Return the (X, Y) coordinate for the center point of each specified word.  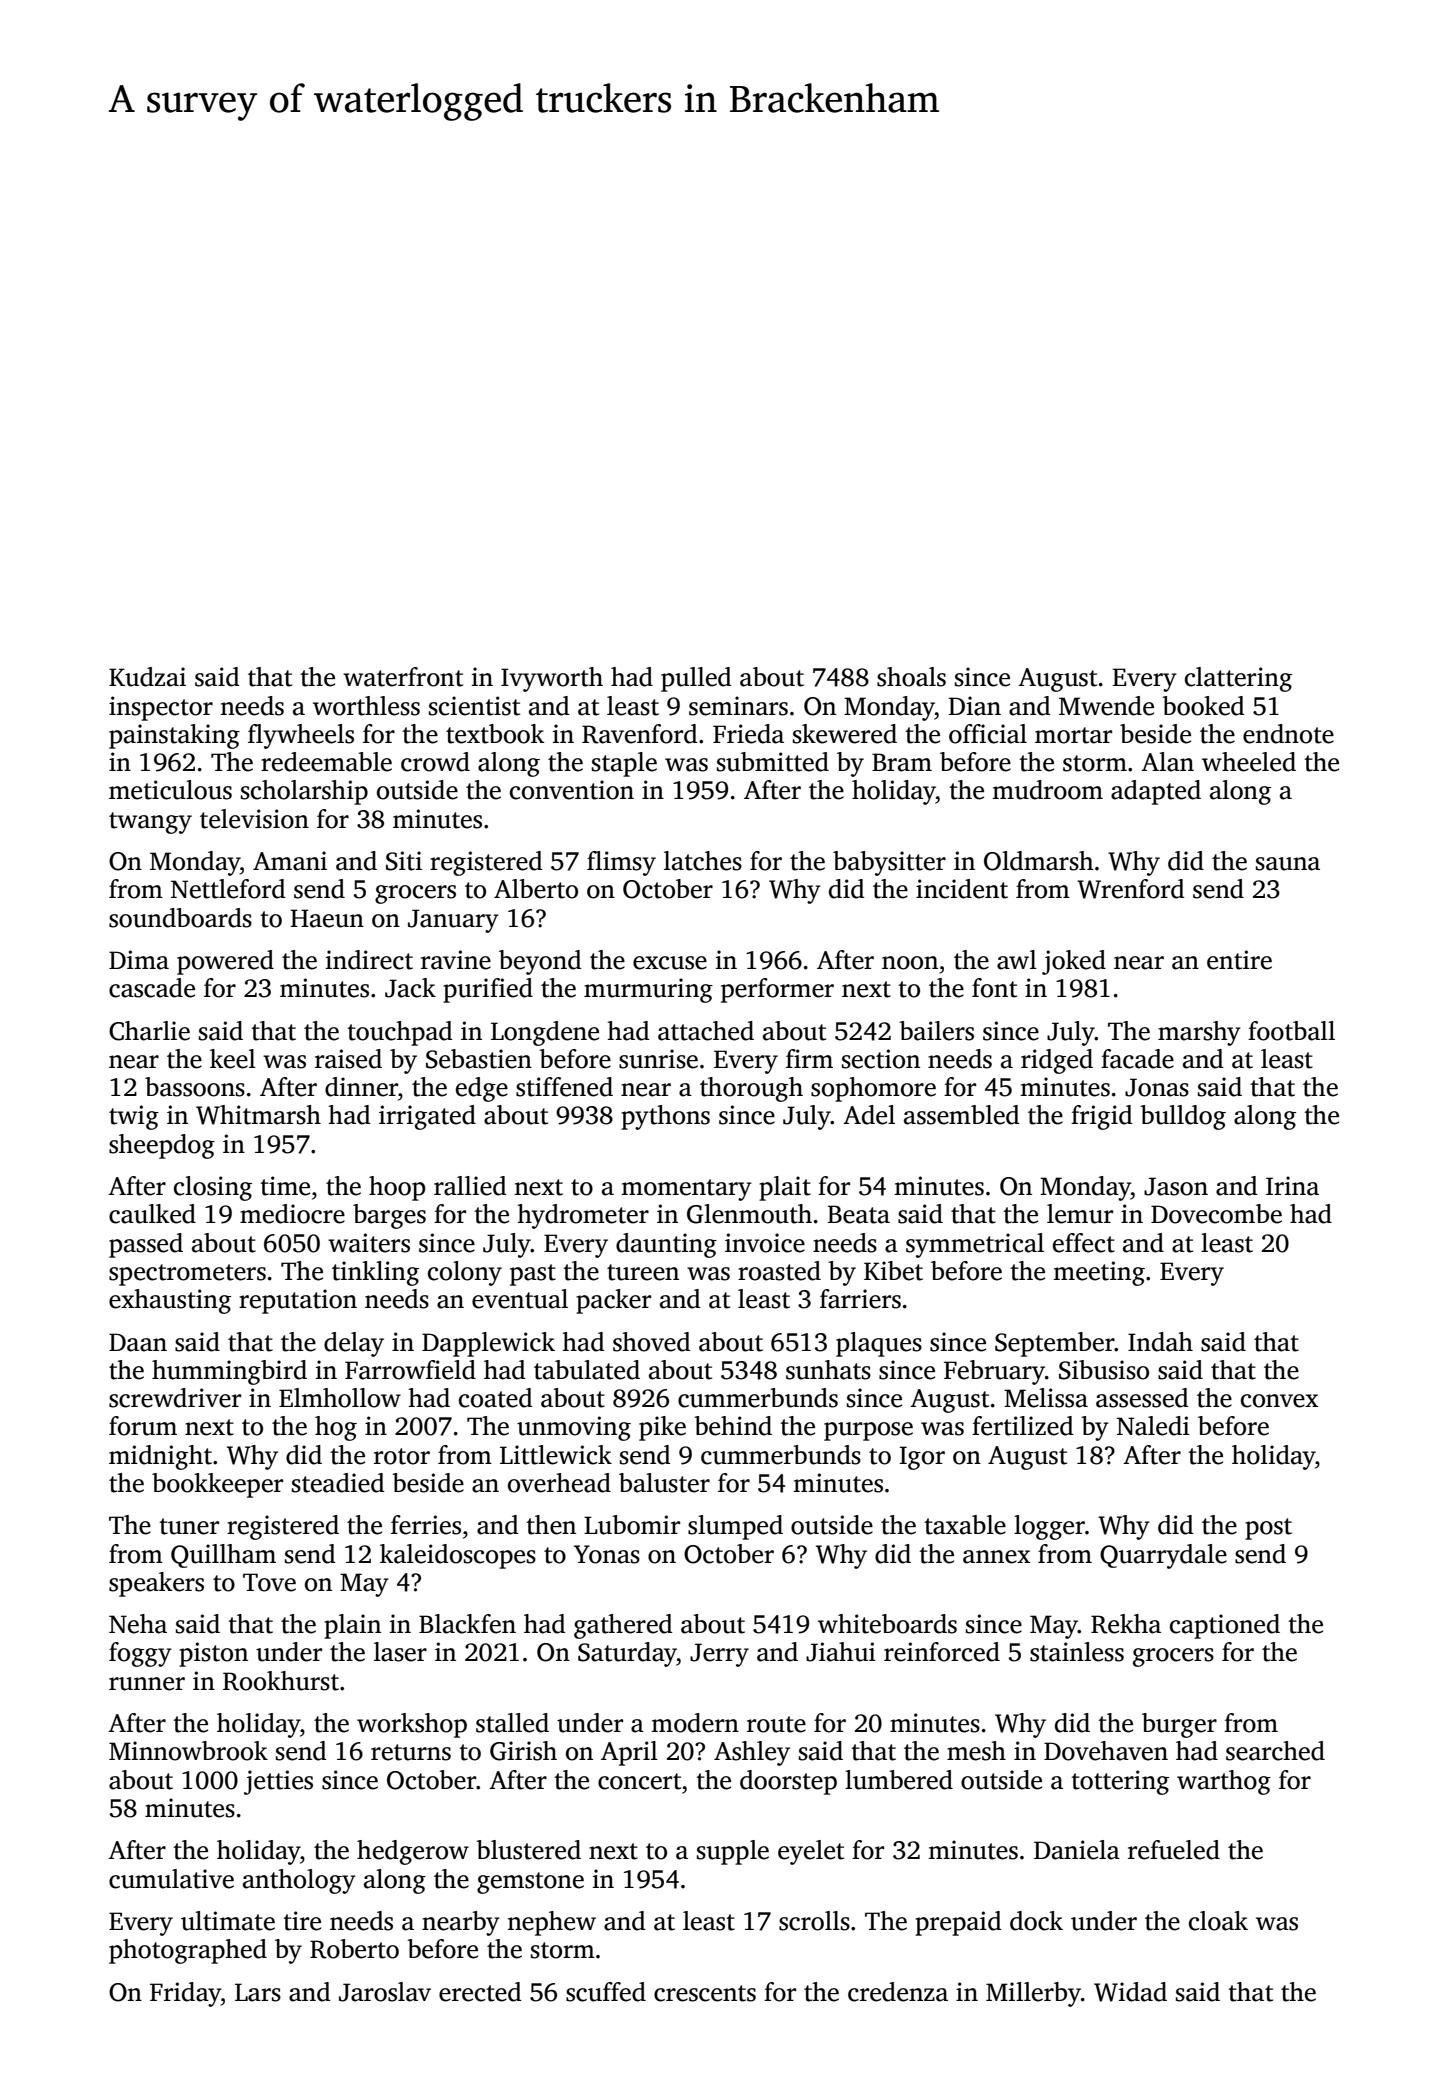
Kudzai (147, 677)
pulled (696, 679)
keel (233, 1059)
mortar (1073, 735)
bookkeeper (217, 1485)
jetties (278, 1782)
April (629, 1753)
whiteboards (887, 1624)
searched (1275, 1751)
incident (962, 889)
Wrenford (1131, 889)
